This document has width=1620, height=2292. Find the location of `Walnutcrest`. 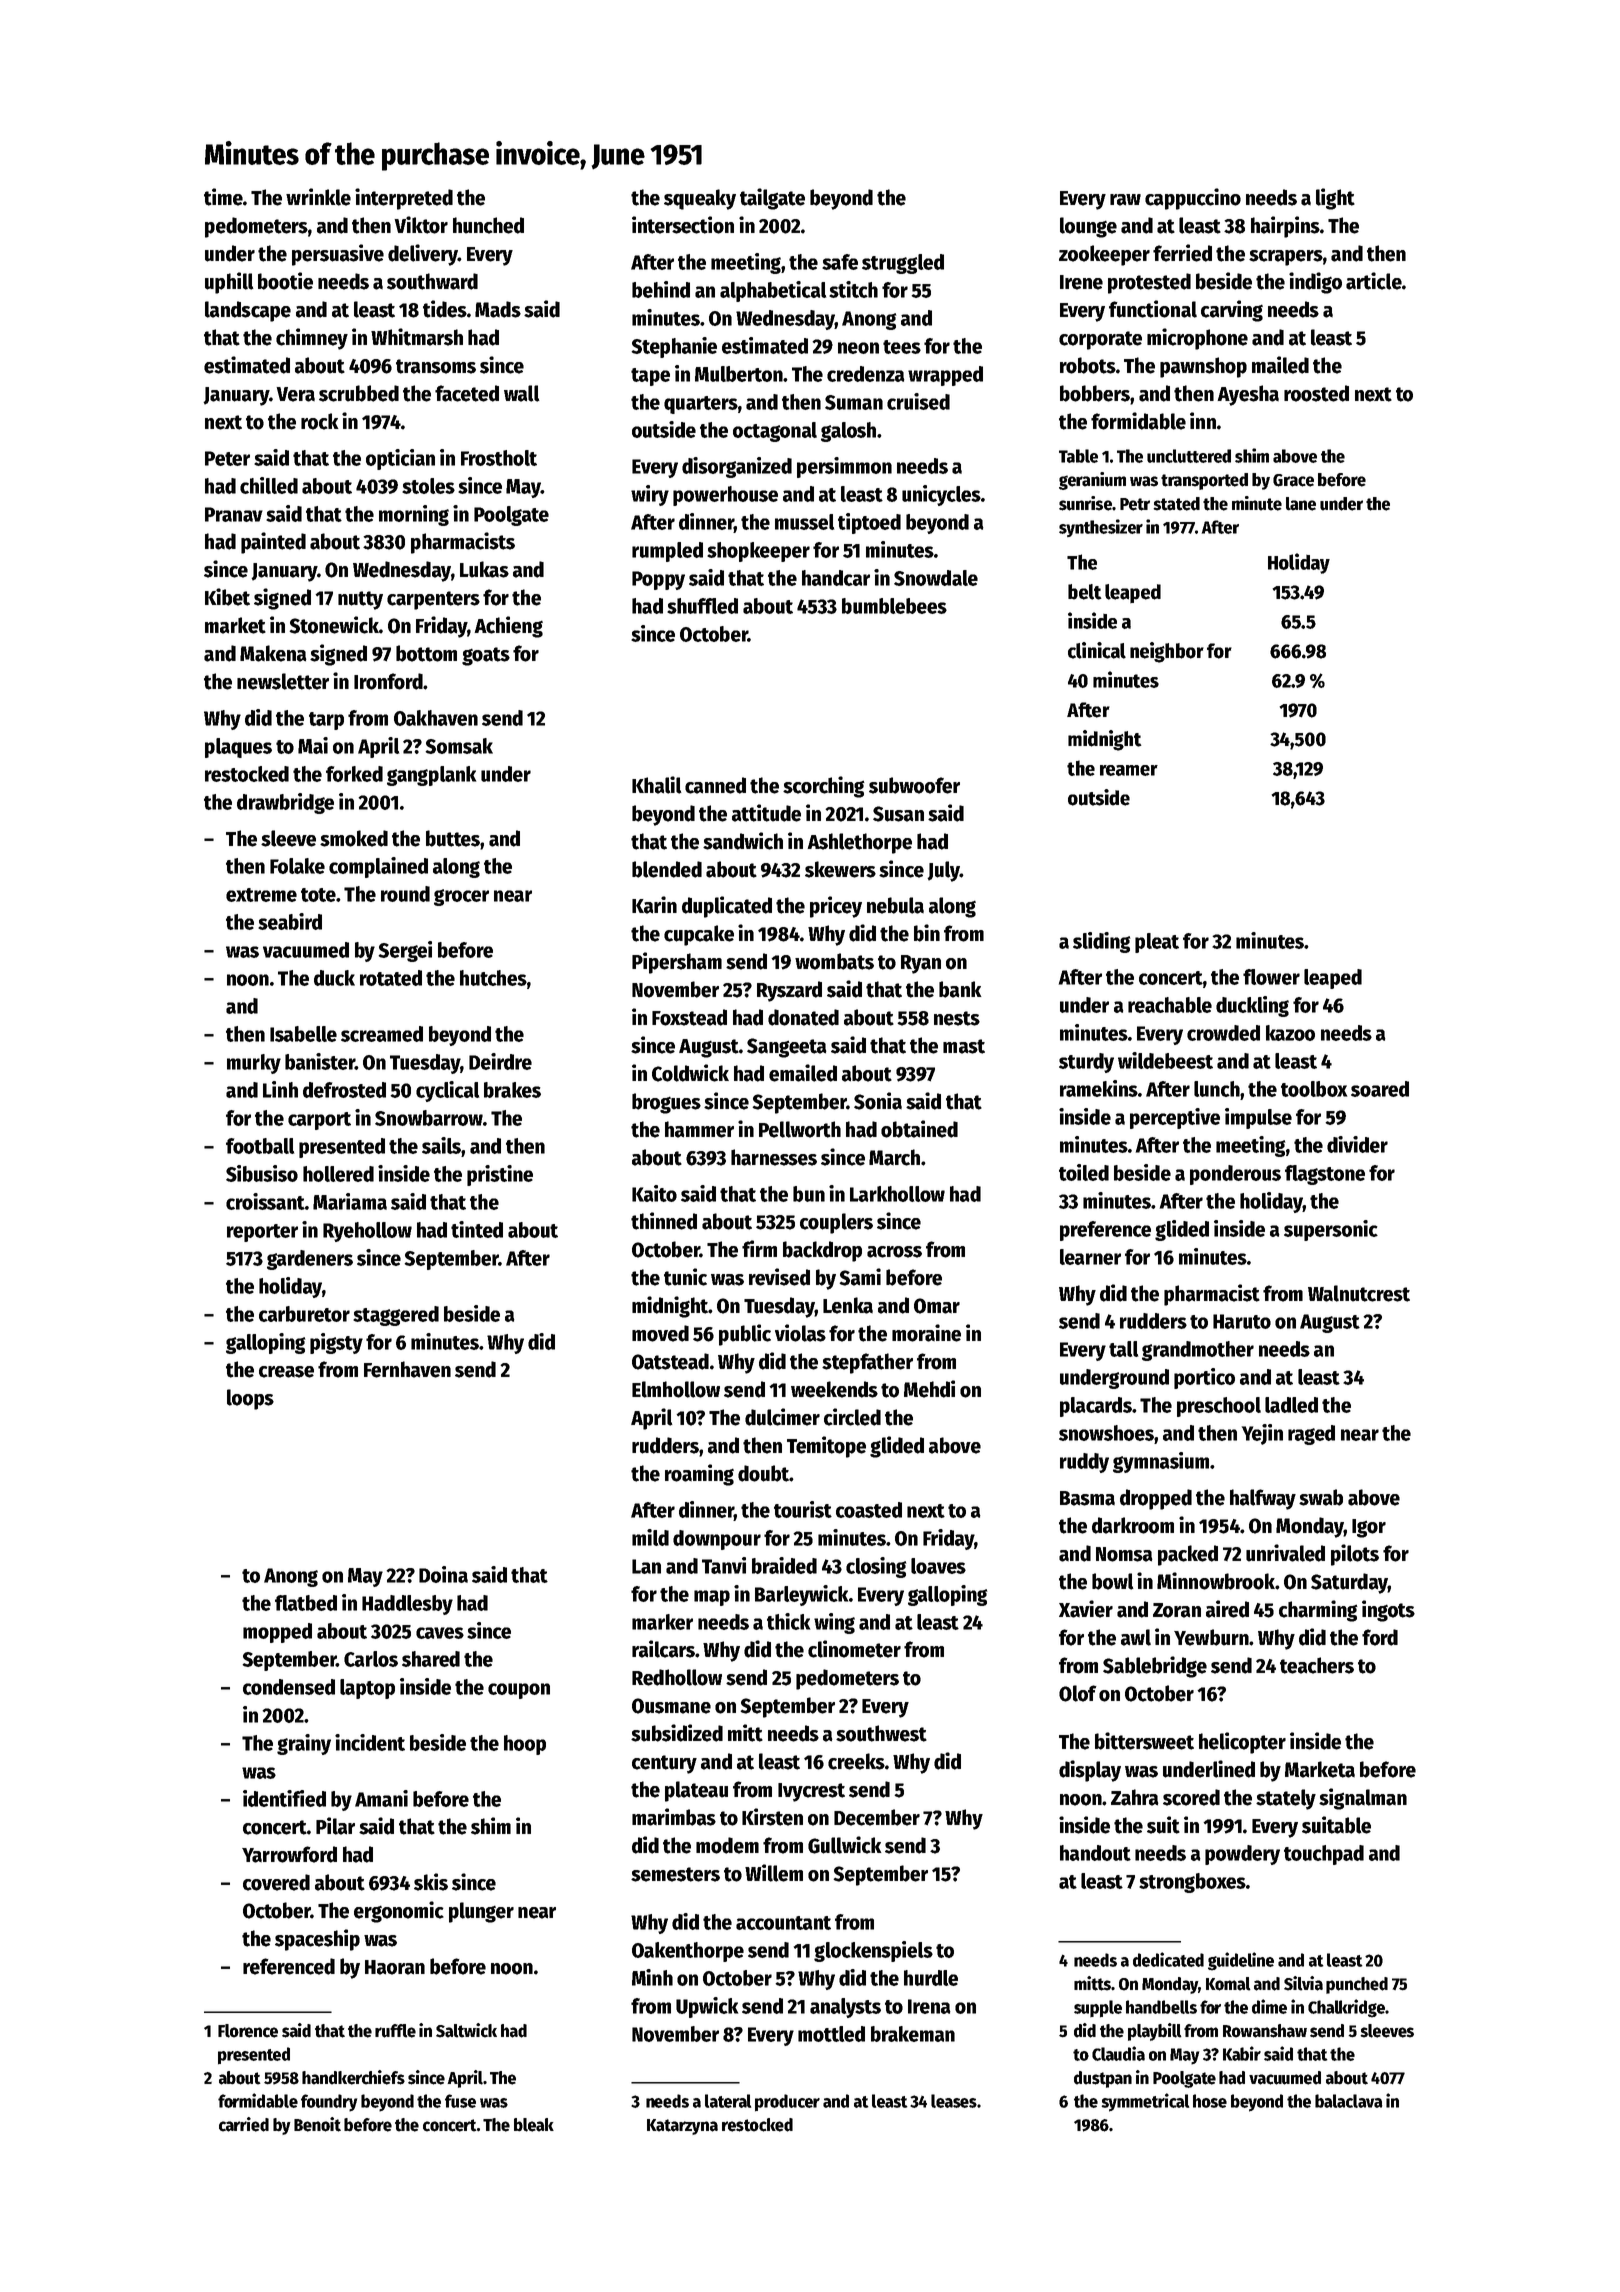

Walnutcrest is located at coordinates (1359, 1293).
